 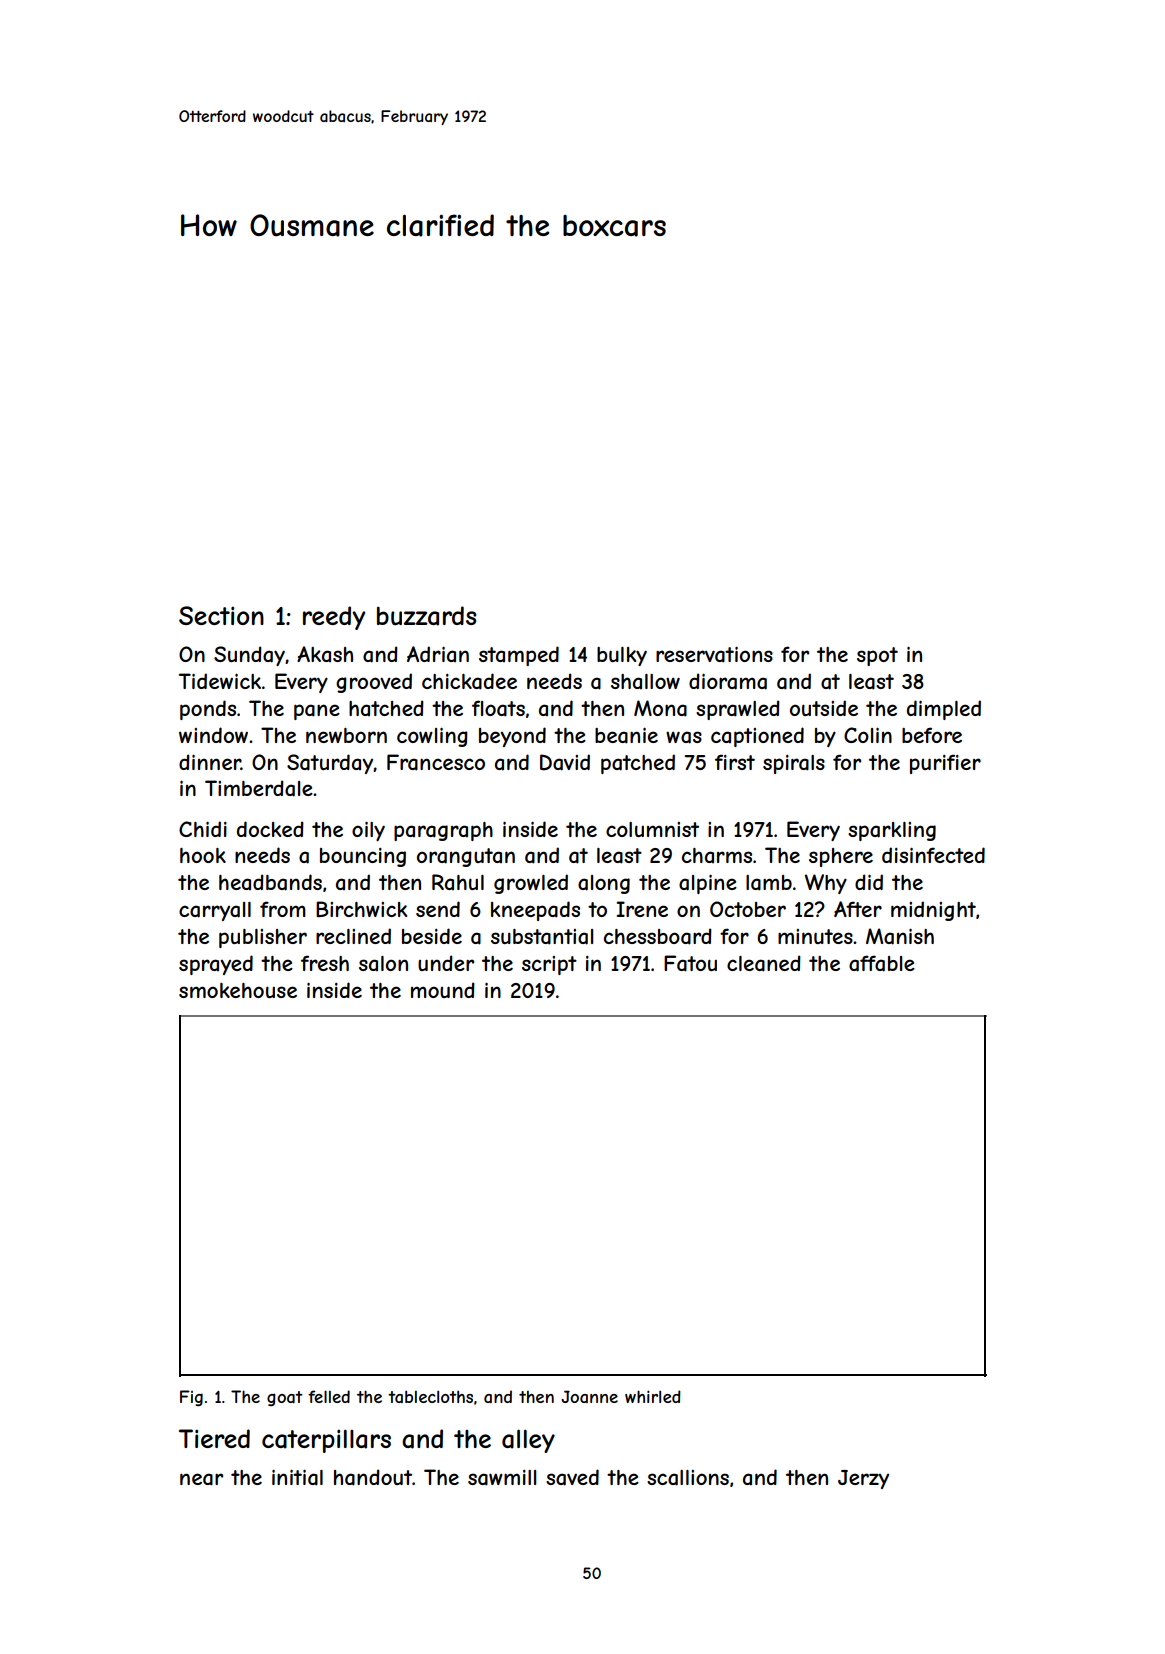 What do you see at coordinates (334, 618) in the screenshot?
I see `reedy` at bounding box center [334, 618].
